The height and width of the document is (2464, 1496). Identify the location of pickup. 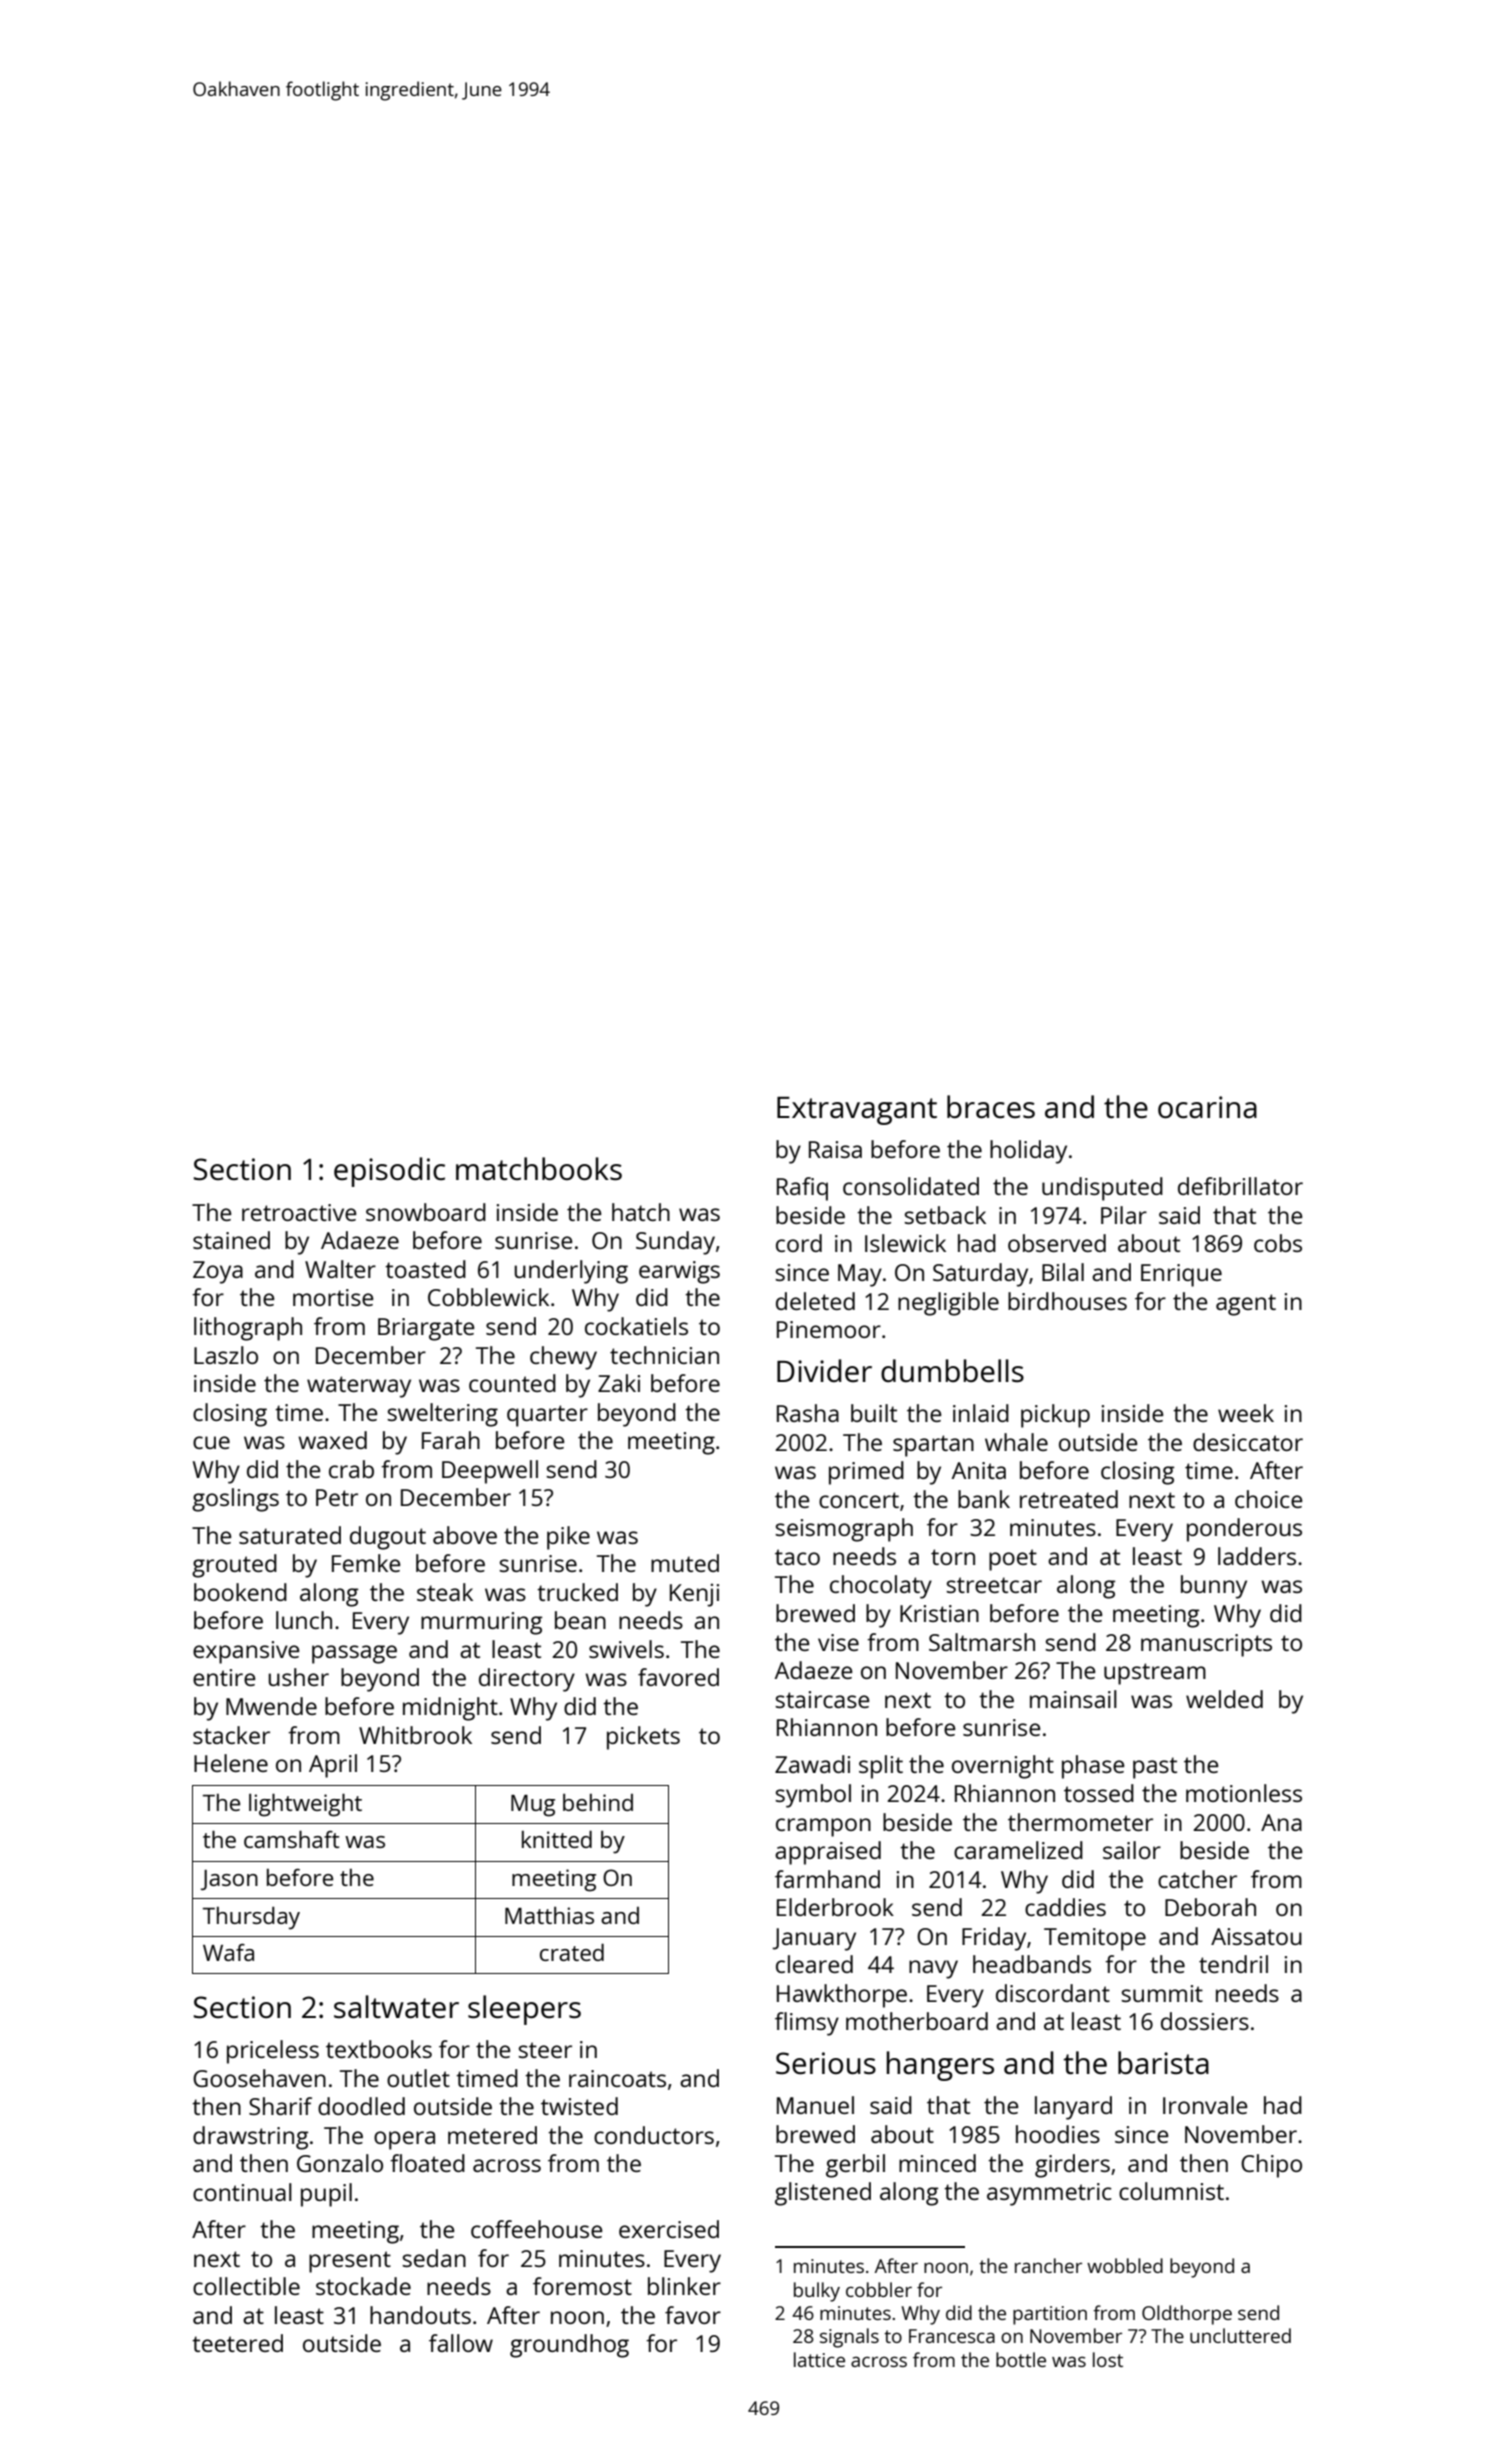
(1055, 1416).
